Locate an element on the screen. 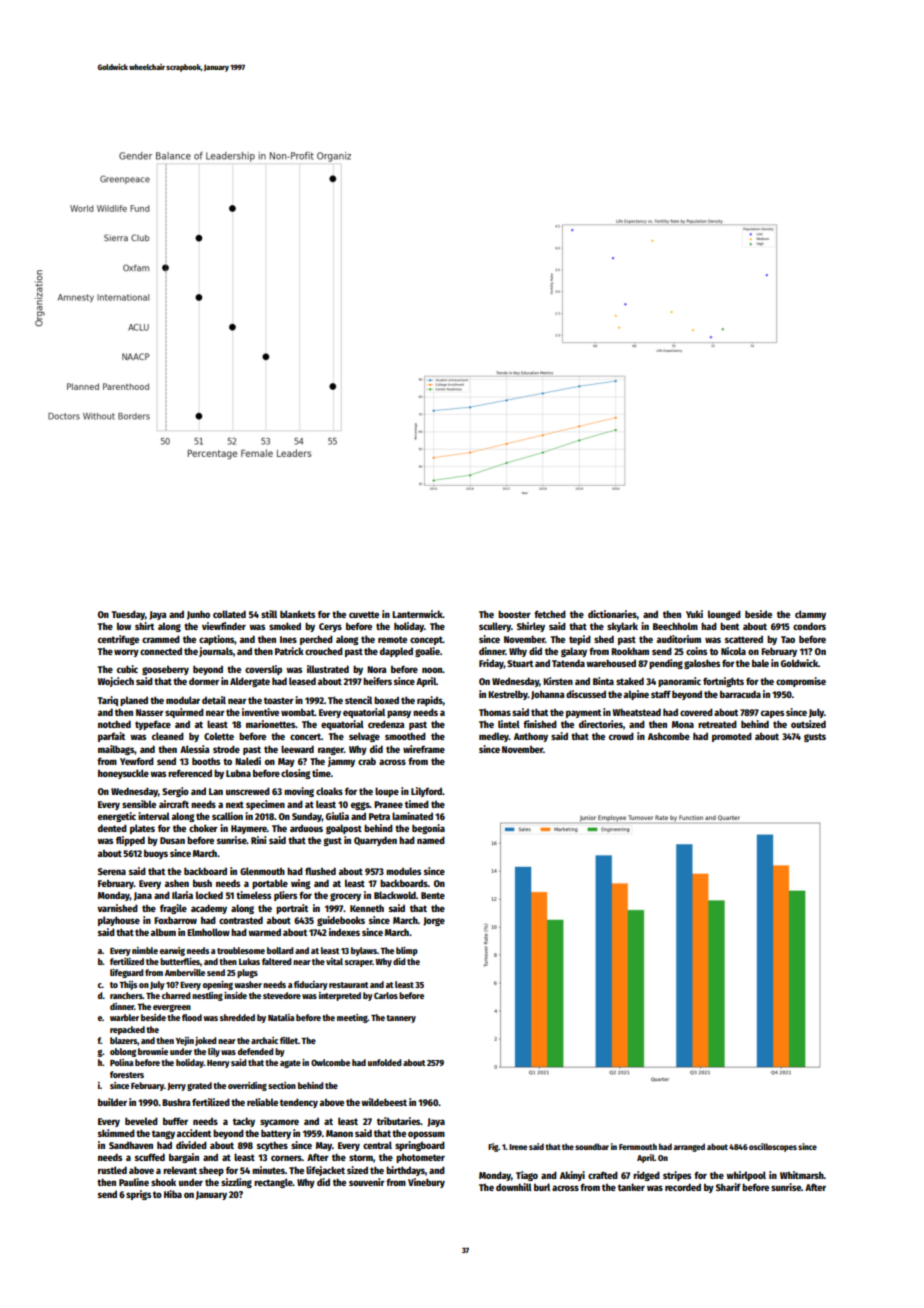  Carlos is located at coordinates (386, 995).
